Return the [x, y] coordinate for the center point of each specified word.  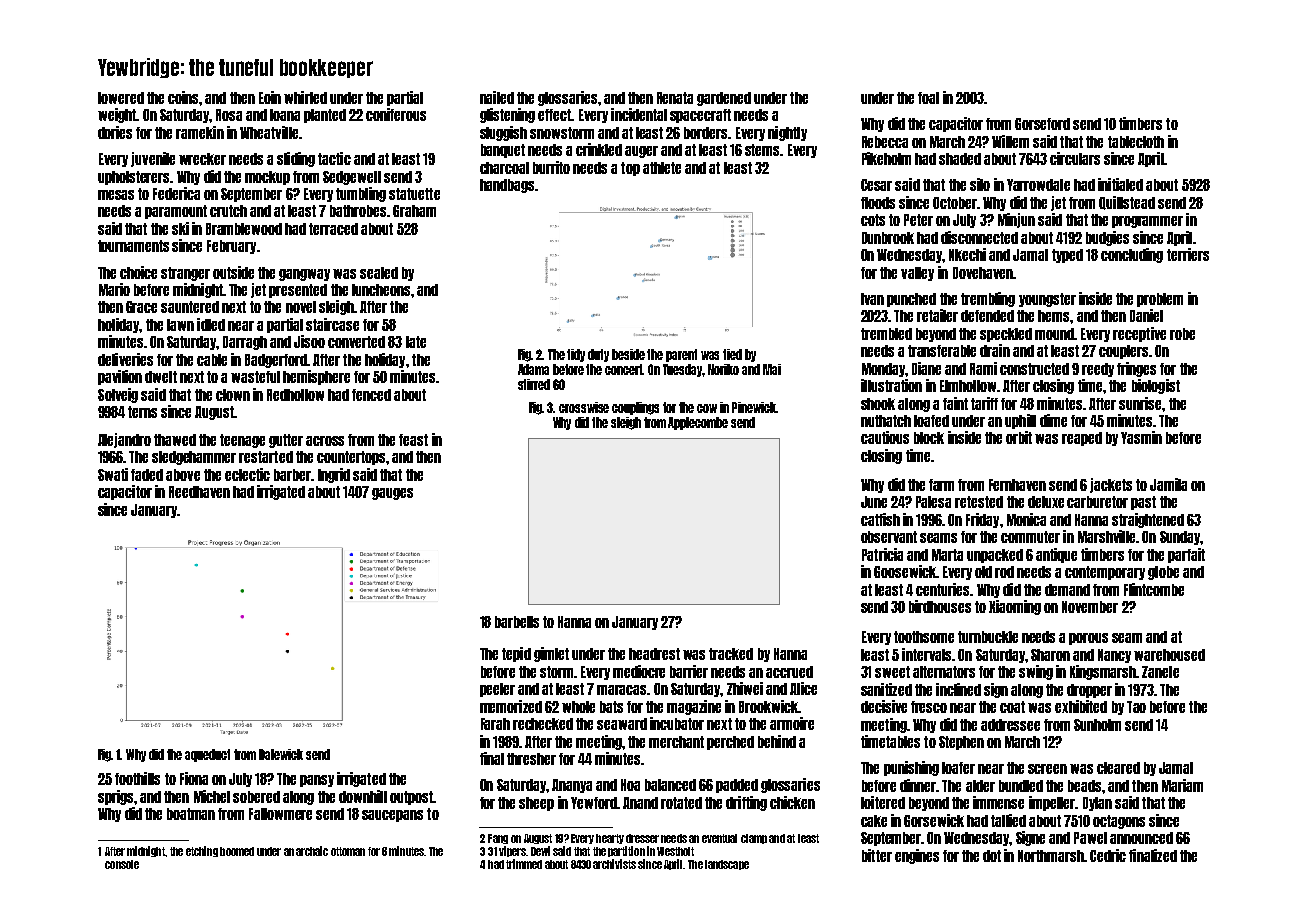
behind [777, 741]
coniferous [396, 114]
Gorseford [1042, 124]
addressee [1010, 725]
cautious [885, 437]
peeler [497, 690]
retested [979, 502]
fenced [371, 395]
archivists [614, 864]
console [122, 864]
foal [928, 98]
